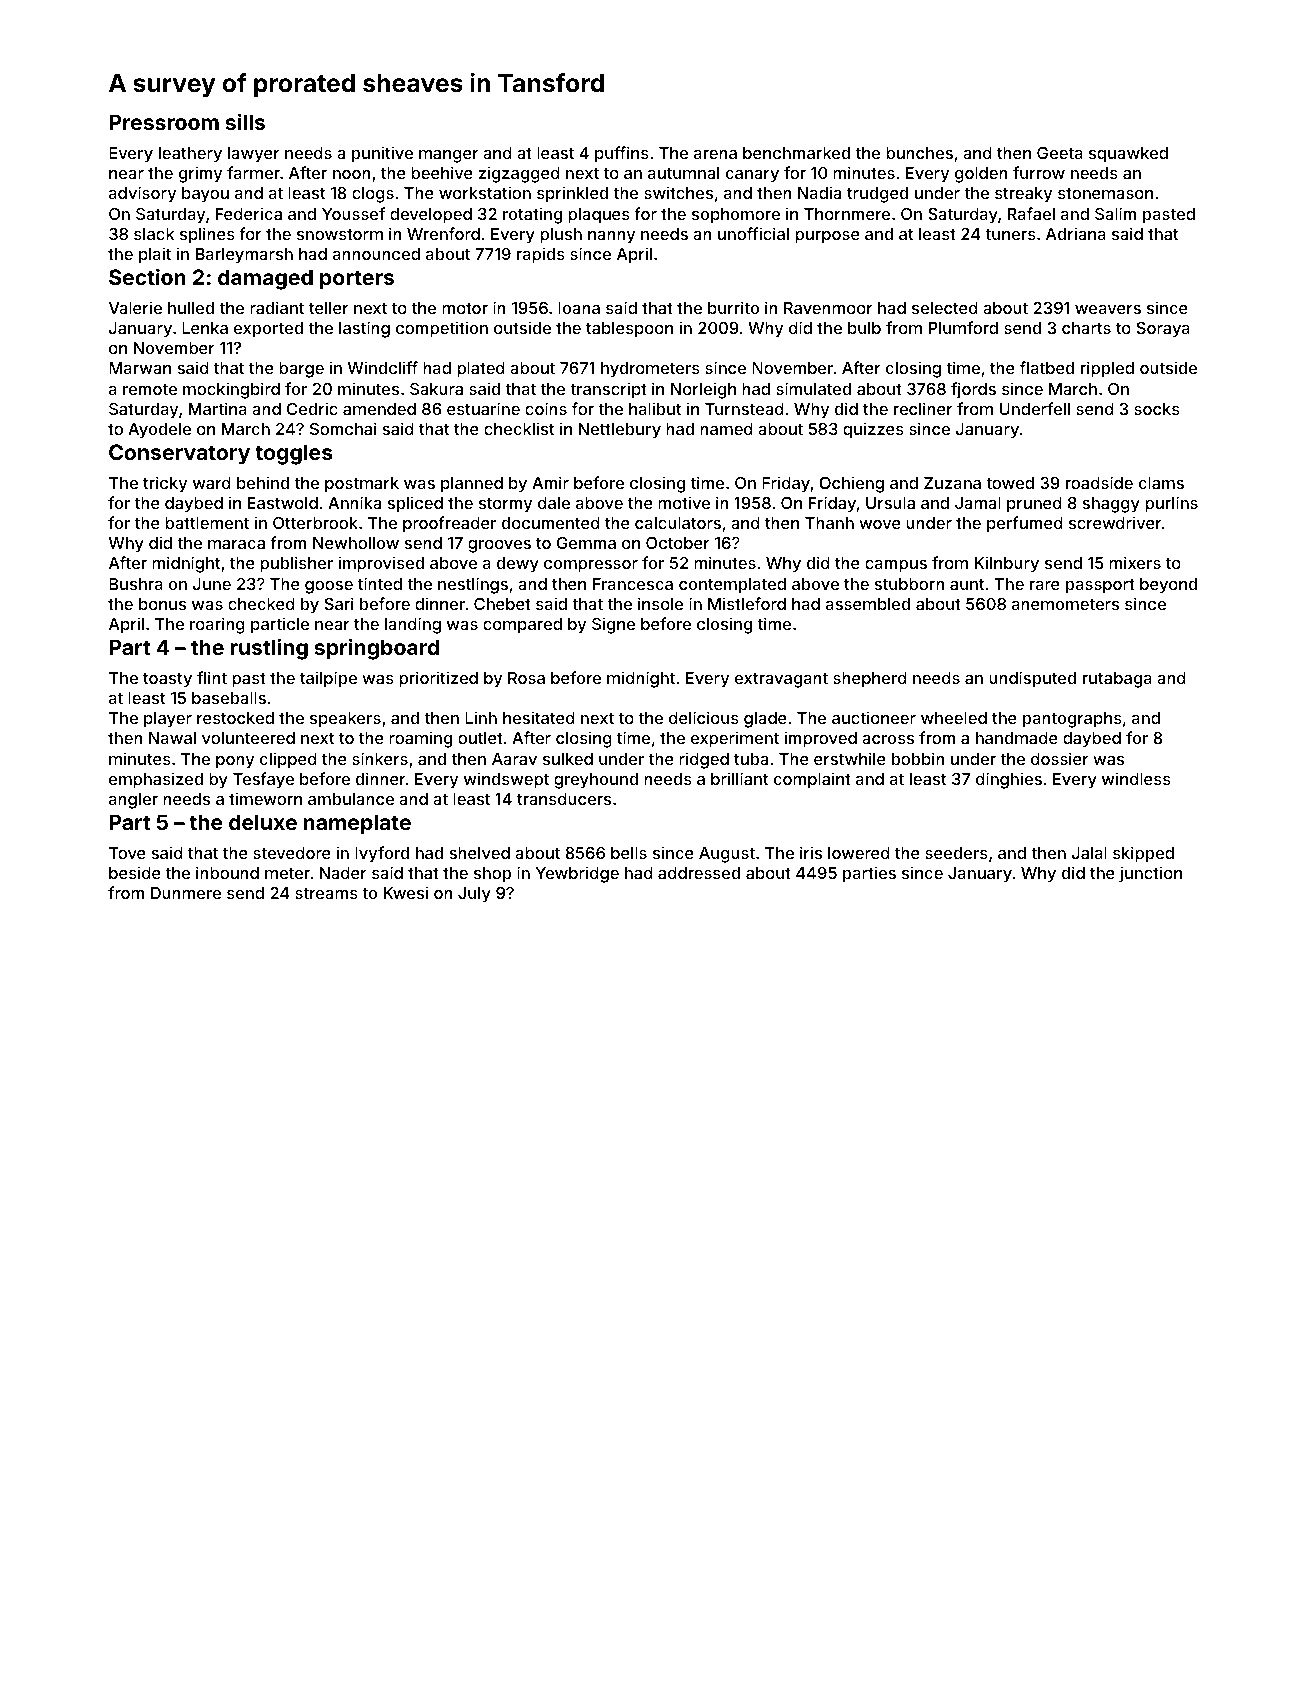  What do you see at coordinates (140, 368) in the page?
I see `Marwan` at bounding box center [140, 368].
